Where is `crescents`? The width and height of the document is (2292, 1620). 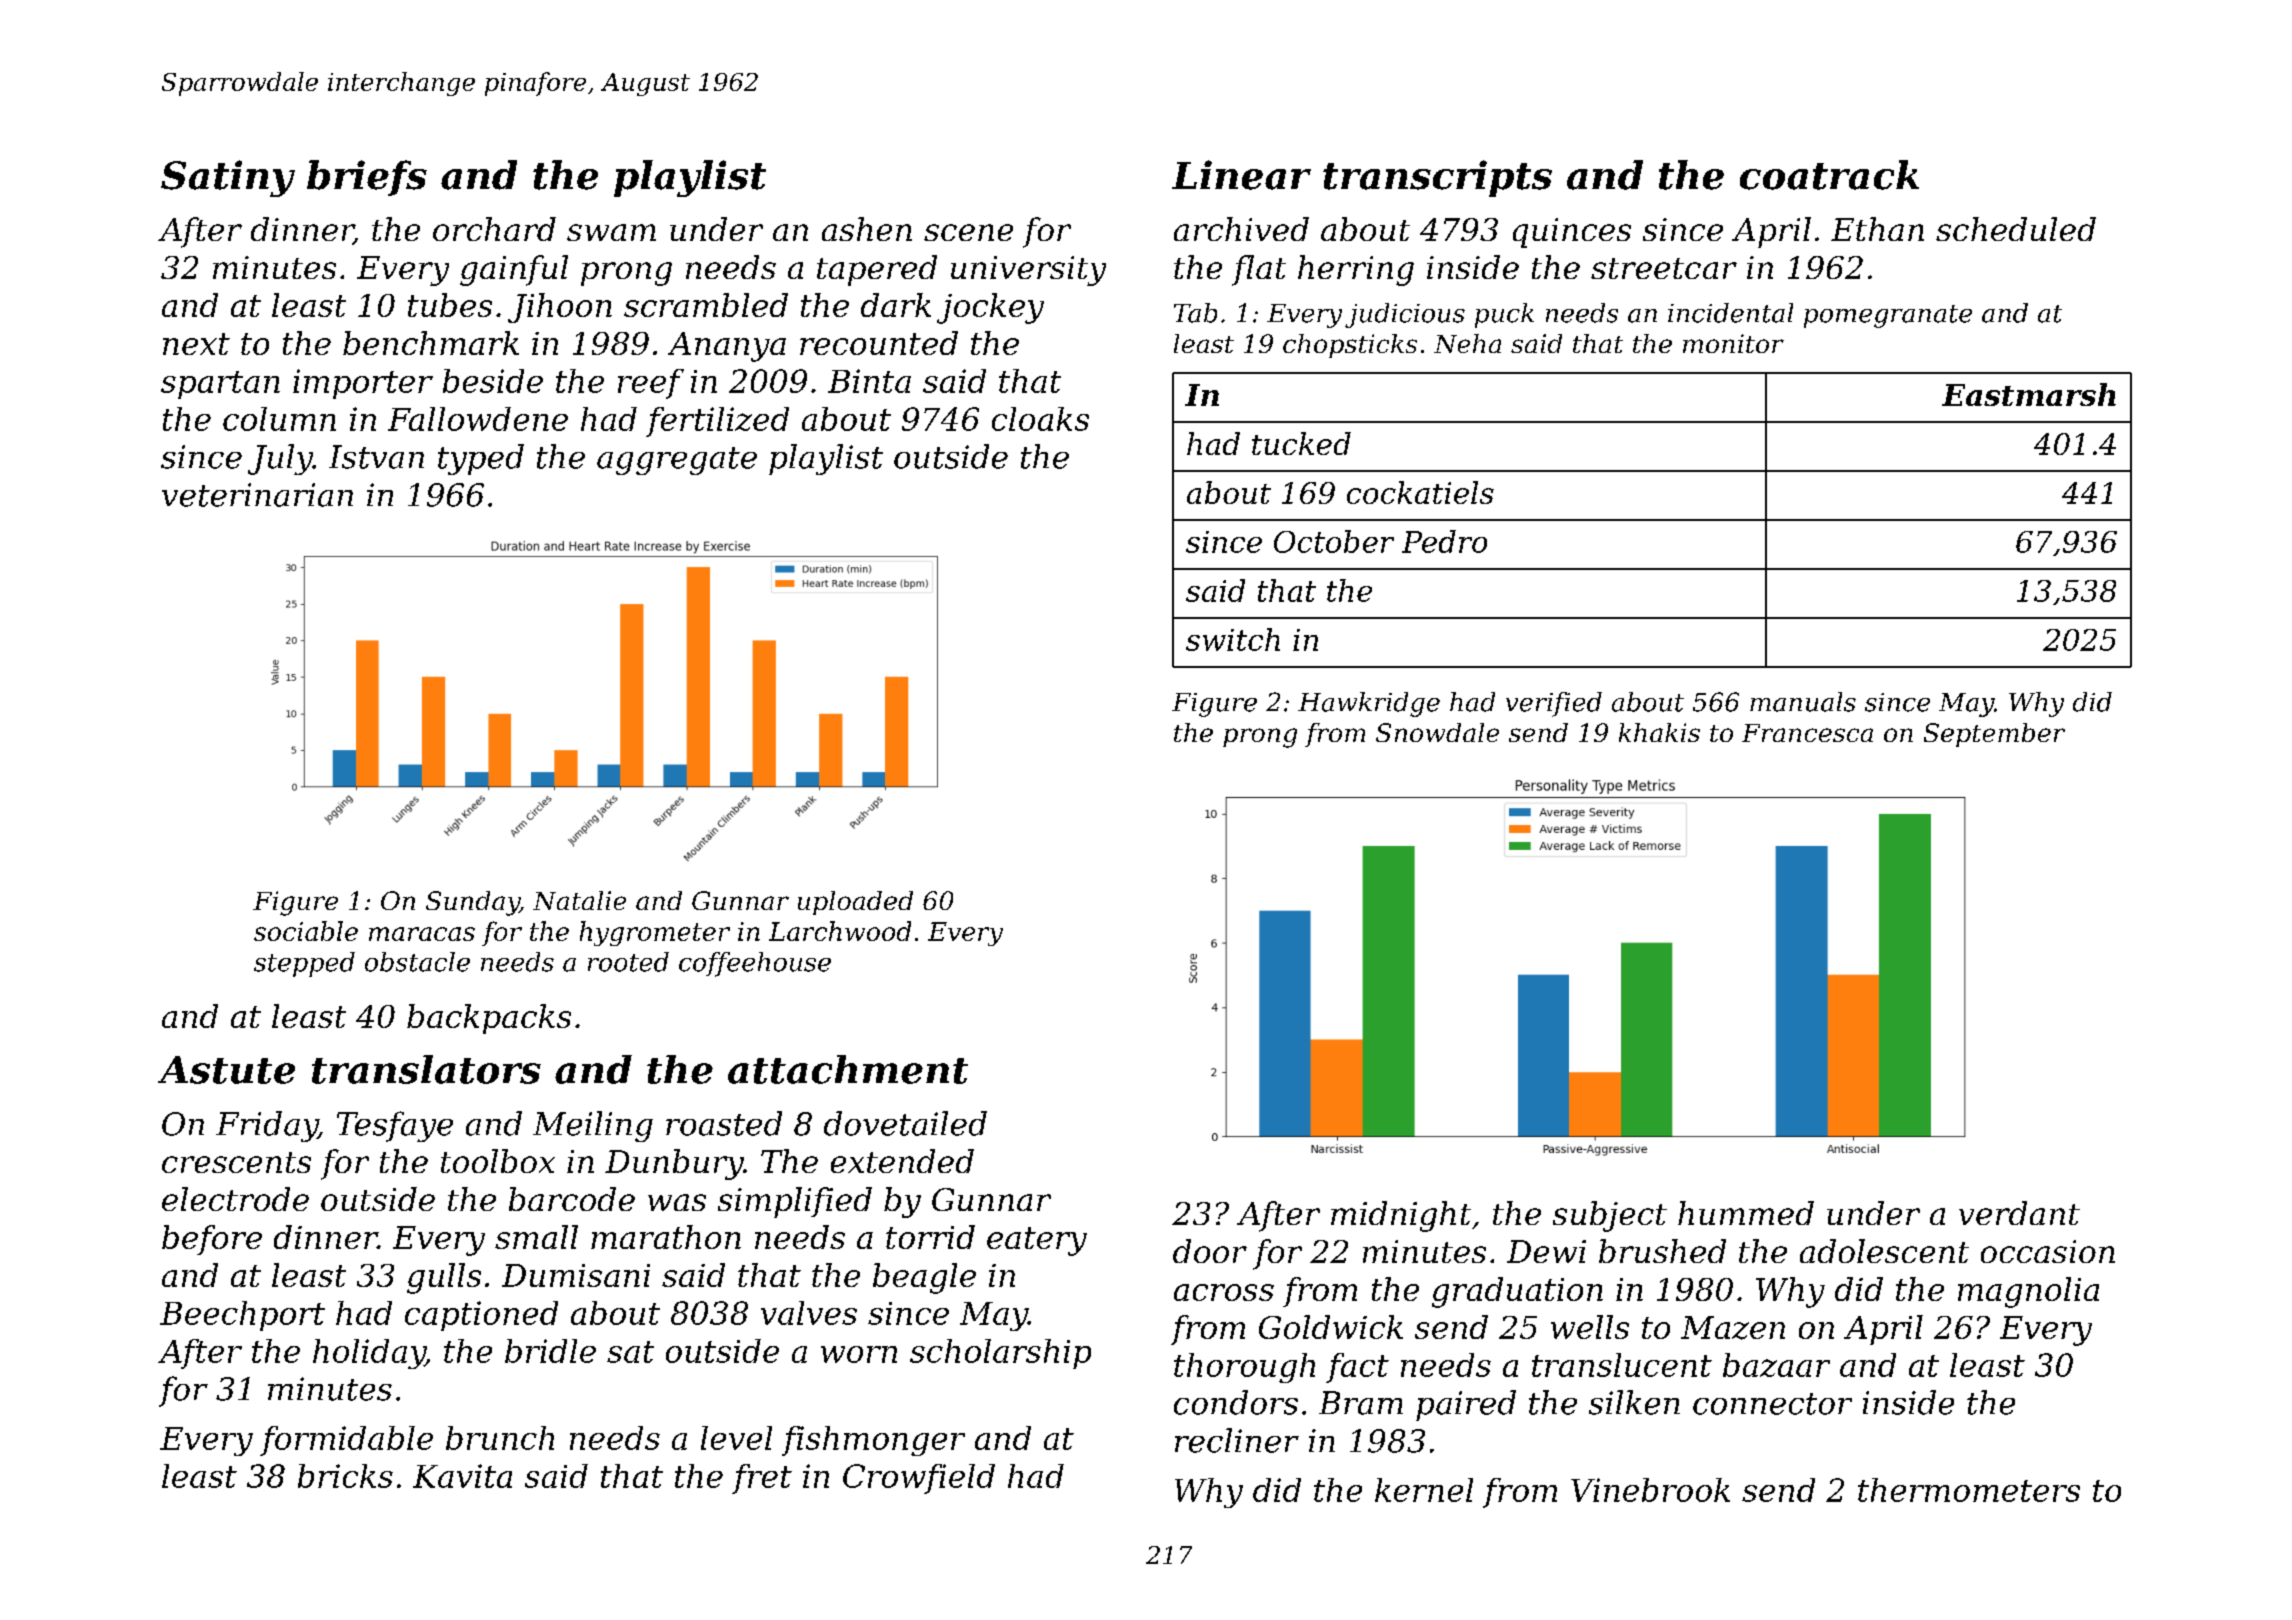
crescents is located at coordinates (236, 1162).
